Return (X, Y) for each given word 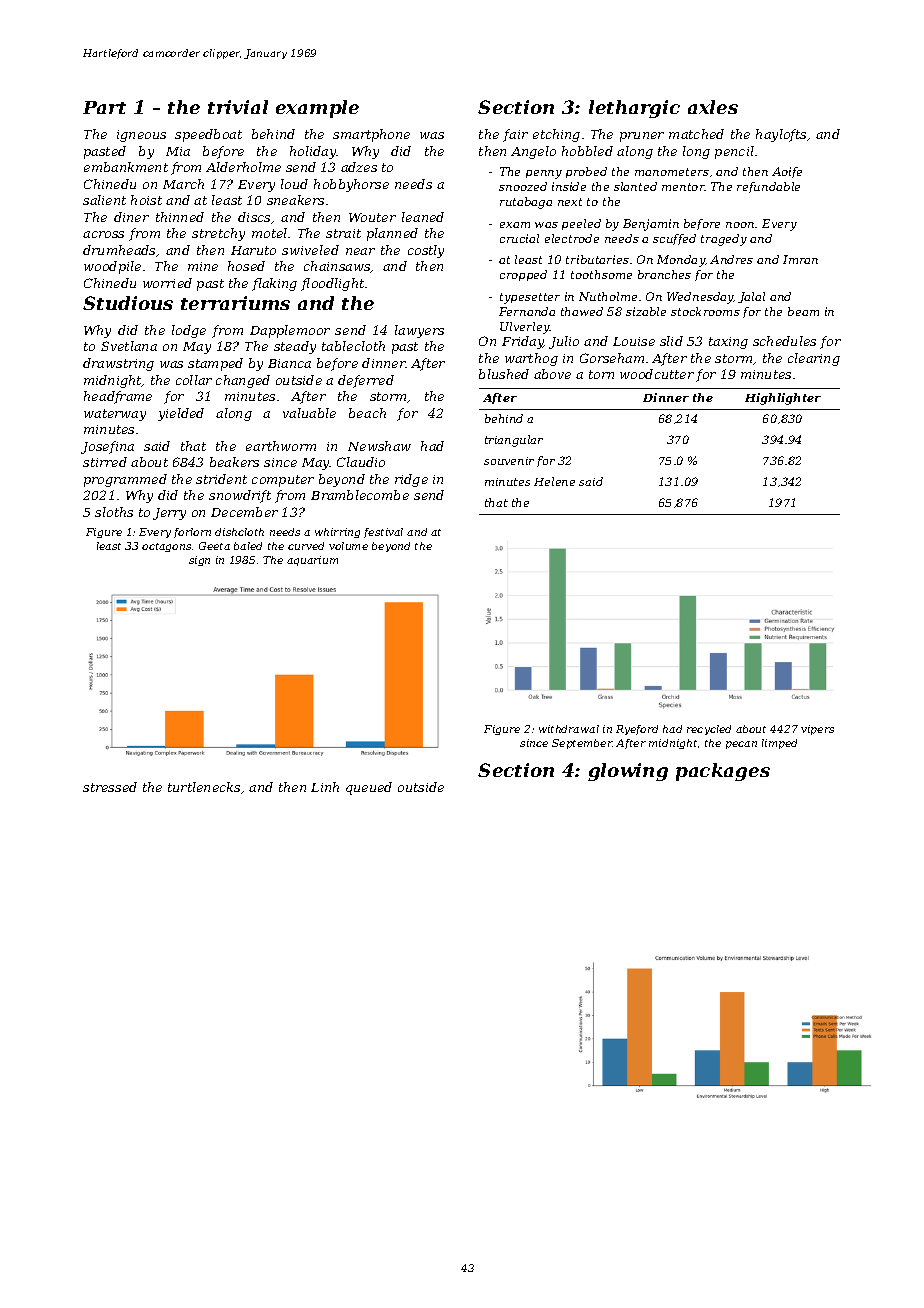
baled (248, 546)
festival (383, 533)
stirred (105, 462)
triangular (514, 441)
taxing (728, 343)
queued (369, 788)
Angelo (533, 152)
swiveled (310, 250)
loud (294, 184)
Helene (554, 481)
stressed (110, 787)
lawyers (419, 331)
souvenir (509, 461)
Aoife (787, 172)
